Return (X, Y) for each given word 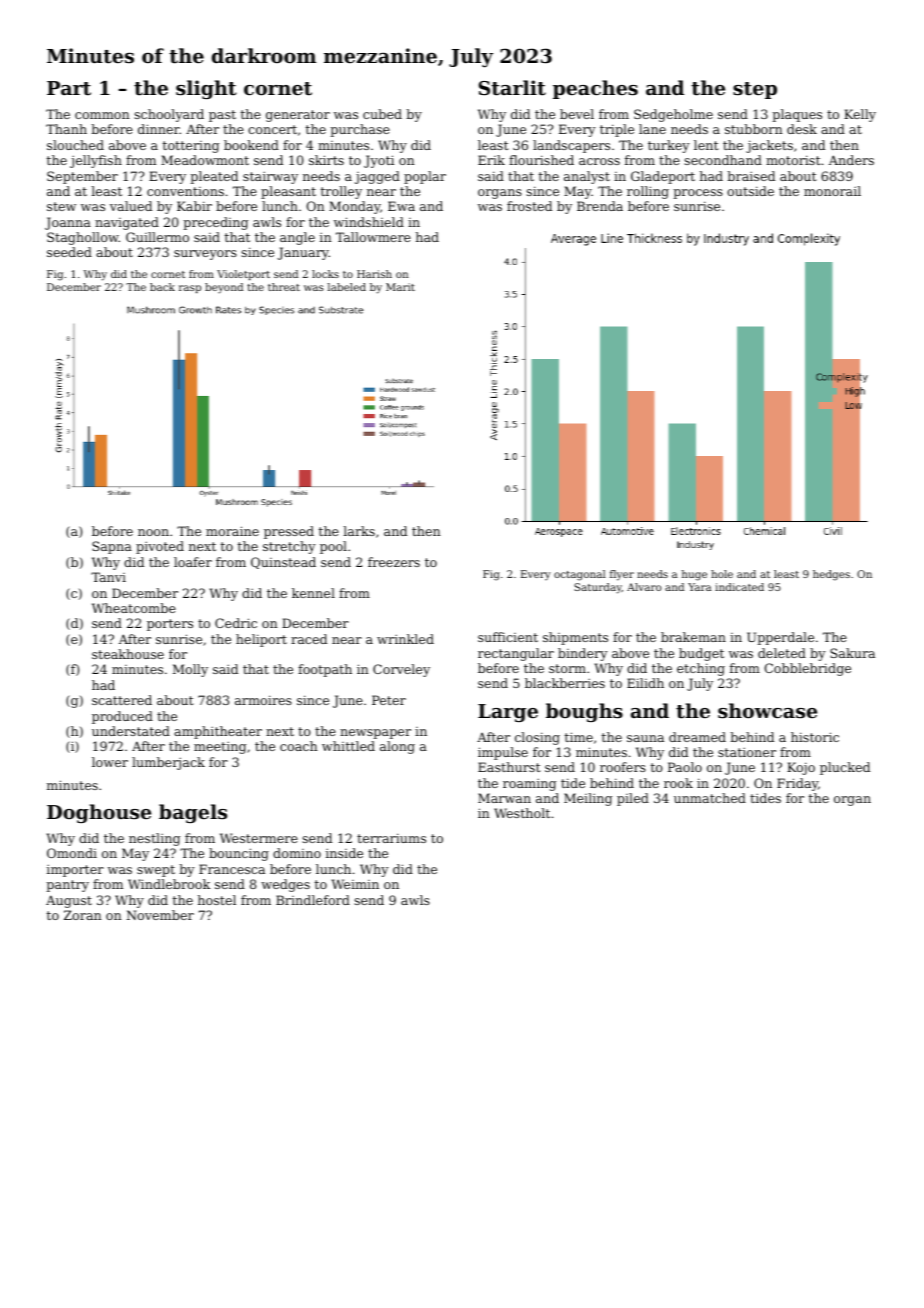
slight (206, 89)
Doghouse (99, 813)
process (698, 194)
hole (722, 574)
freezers (394, 562)
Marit (400, 287)
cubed (382, 114)
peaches (595, 89)
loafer (193, 562)
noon (153, 532)
